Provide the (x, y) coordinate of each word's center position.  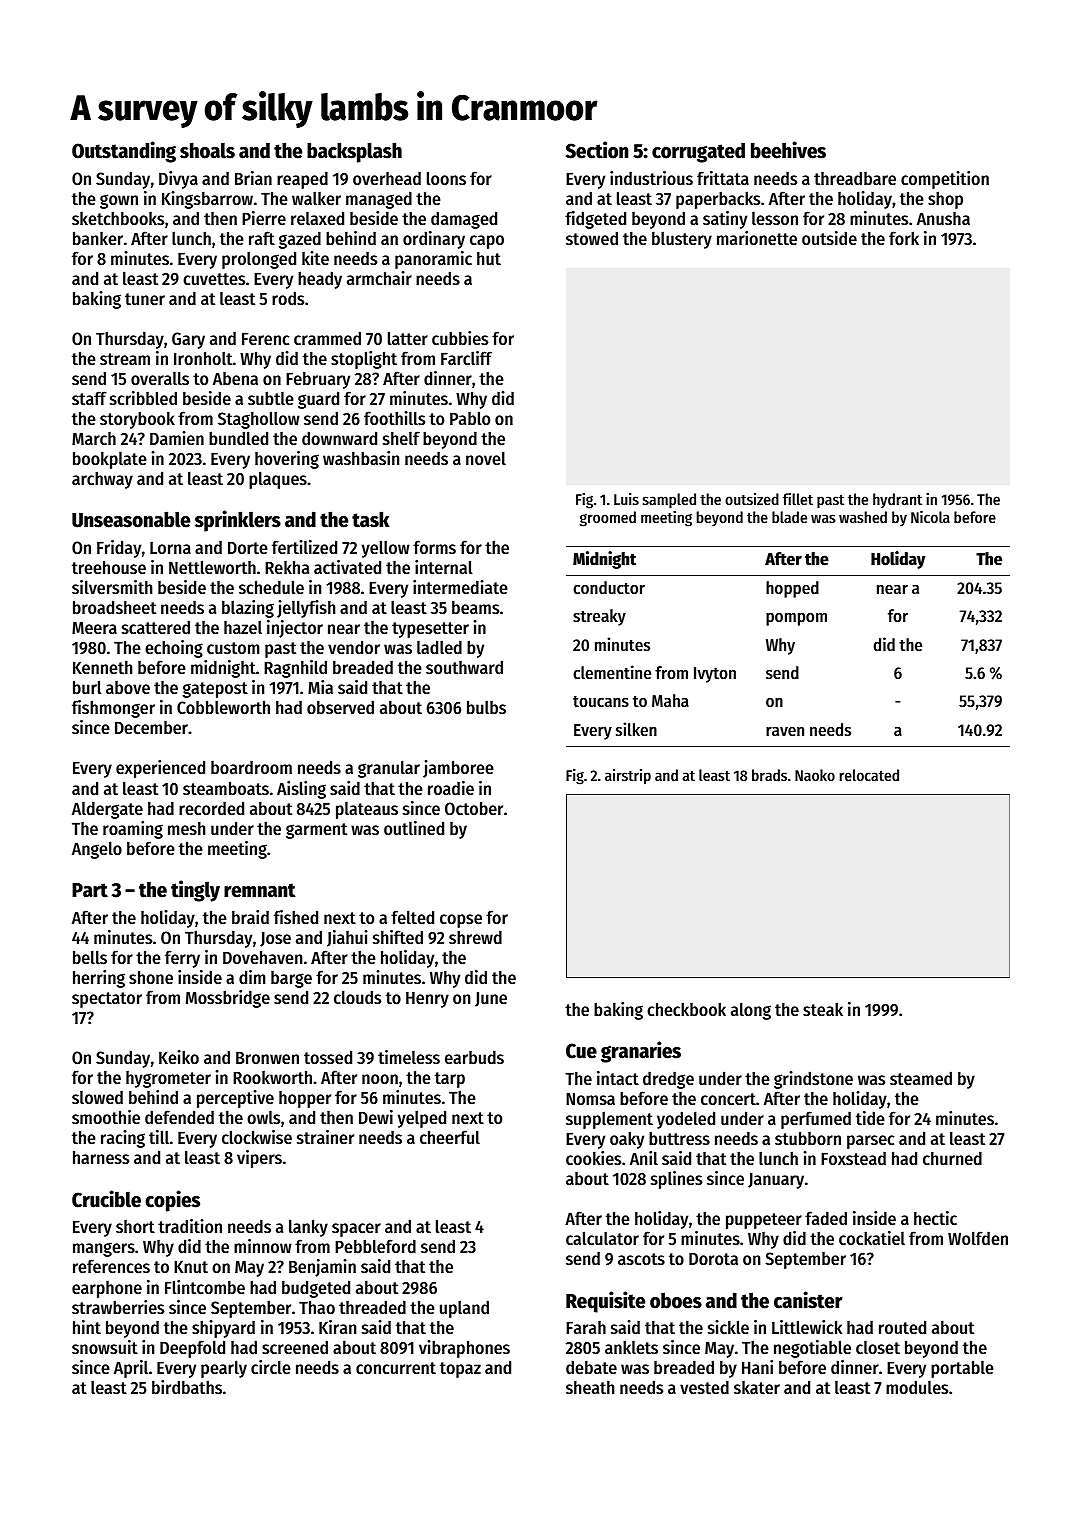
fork (904, 238)
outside (829, 238)
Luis (626, 499)
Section (597, 150)
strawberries (118, 1307)
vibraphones (464, 1349)
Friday (119, 549)
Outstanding (124, 152)
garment (316, 831)
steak (823, 1009)
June (491, 999)
